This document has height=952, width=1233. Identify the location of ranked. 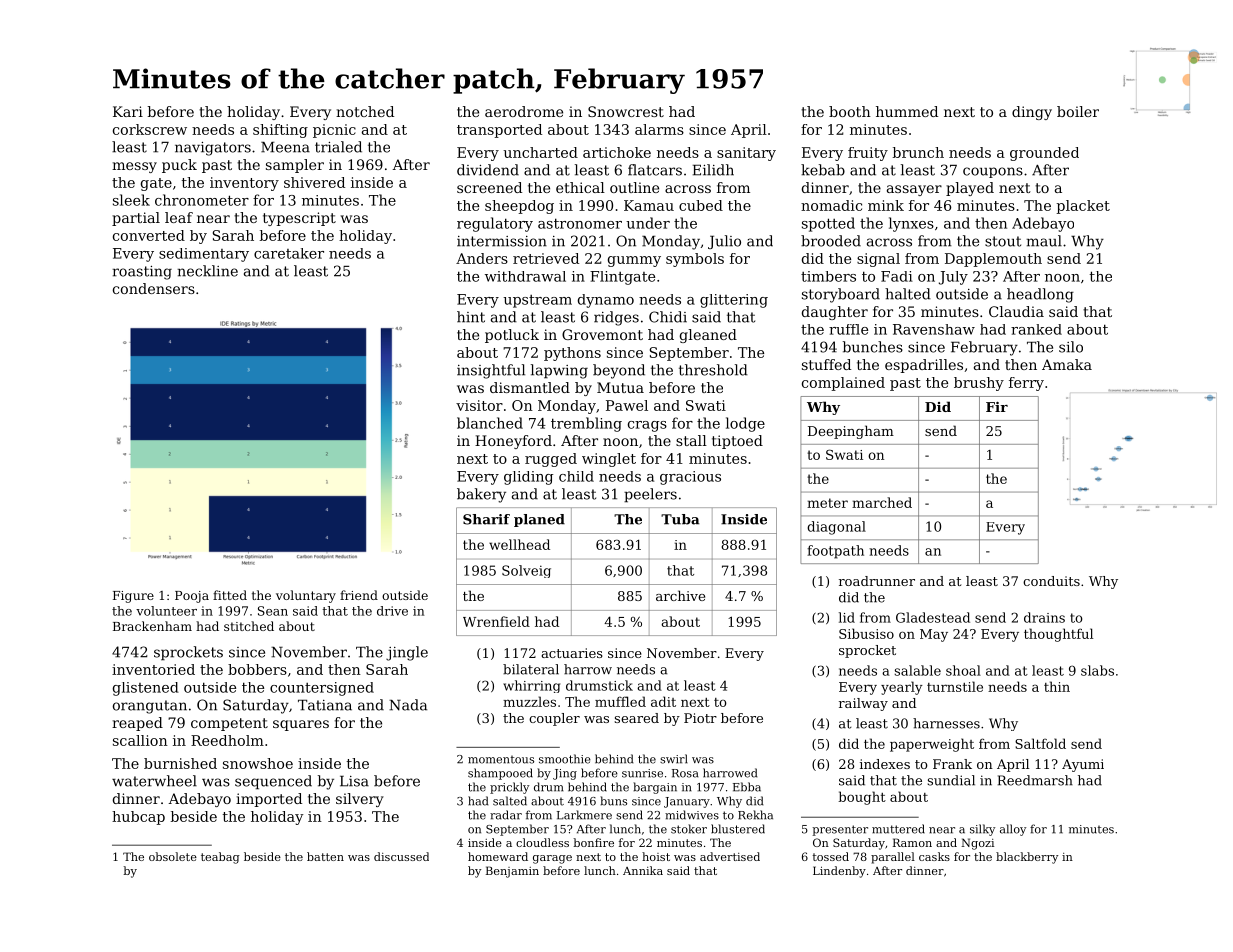
(1036, 329).
